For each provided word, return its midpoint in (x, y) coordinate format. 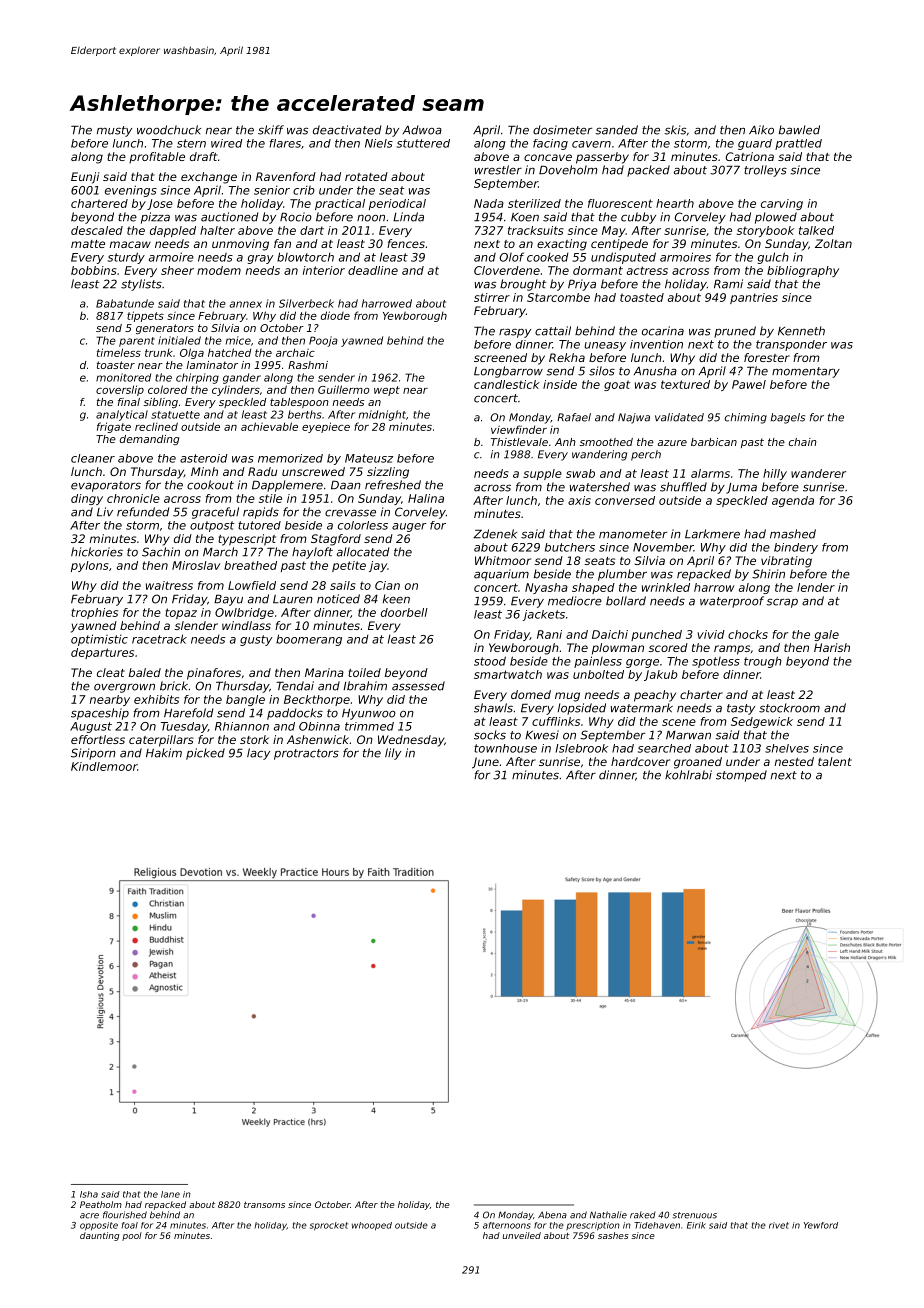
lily (393, 754)
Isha (89, 1194)
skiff (271, 130)
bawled (799, 130)
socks (490, 735)
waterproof (732, 602)
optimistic (99, 640)
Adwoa (422, 130)
